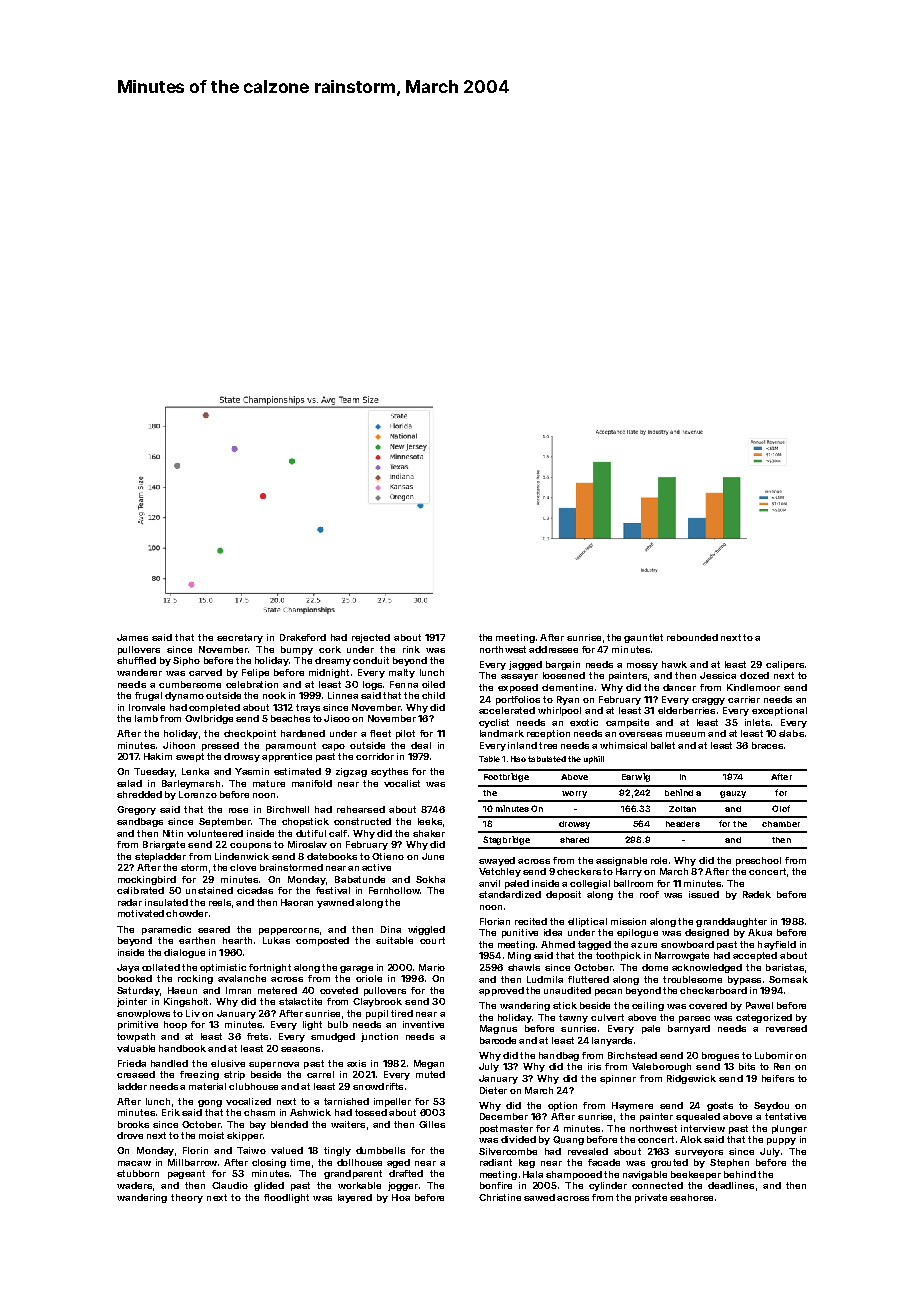  I want to click on elliptical, so click(587, 922).
